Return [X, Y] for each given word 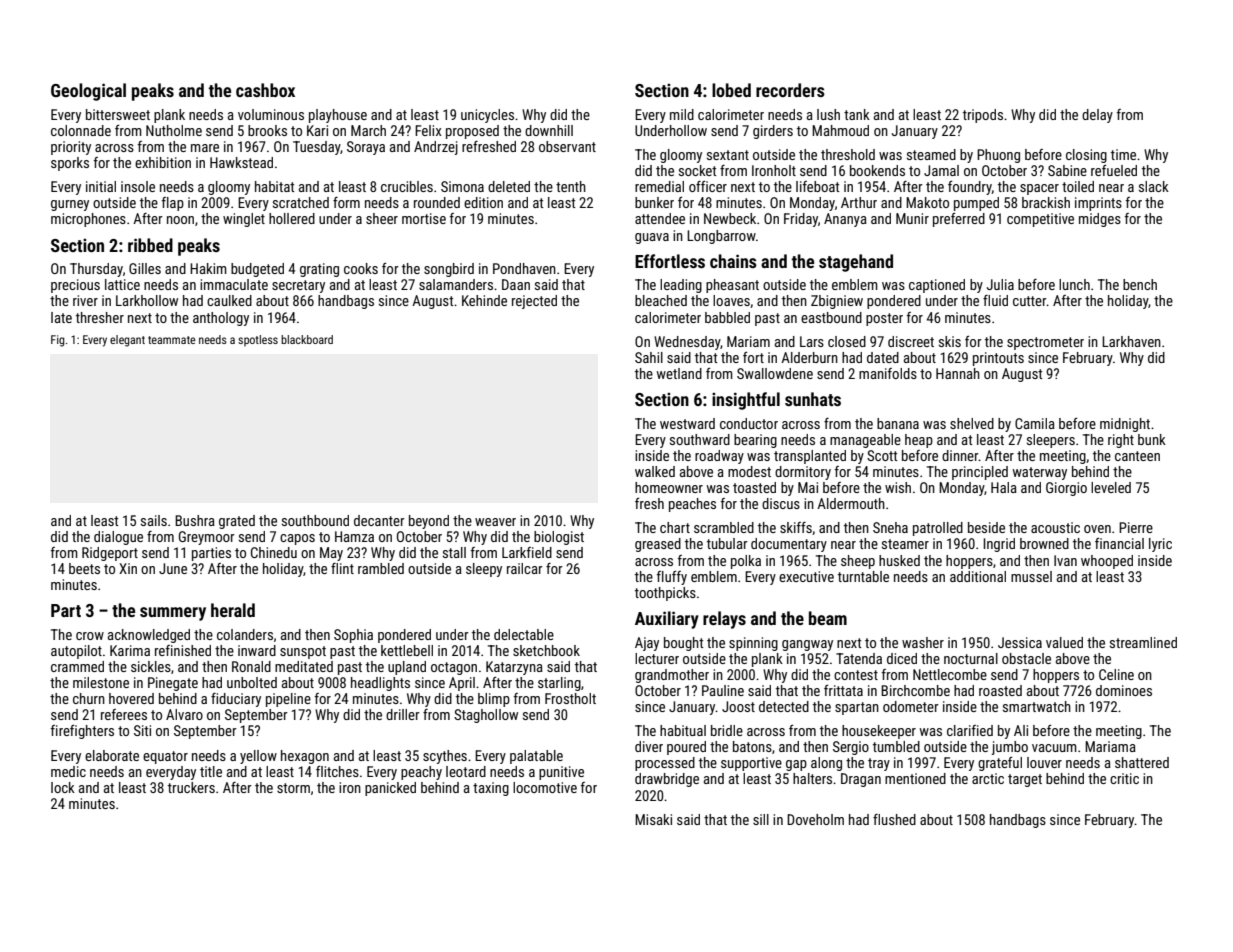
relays [724, 620]
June [173, 568]
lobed [731, 90]
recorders [790, 90]
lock [63, 787]
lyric [1160, 545]
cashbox [265, 90]
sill [761, 819]
